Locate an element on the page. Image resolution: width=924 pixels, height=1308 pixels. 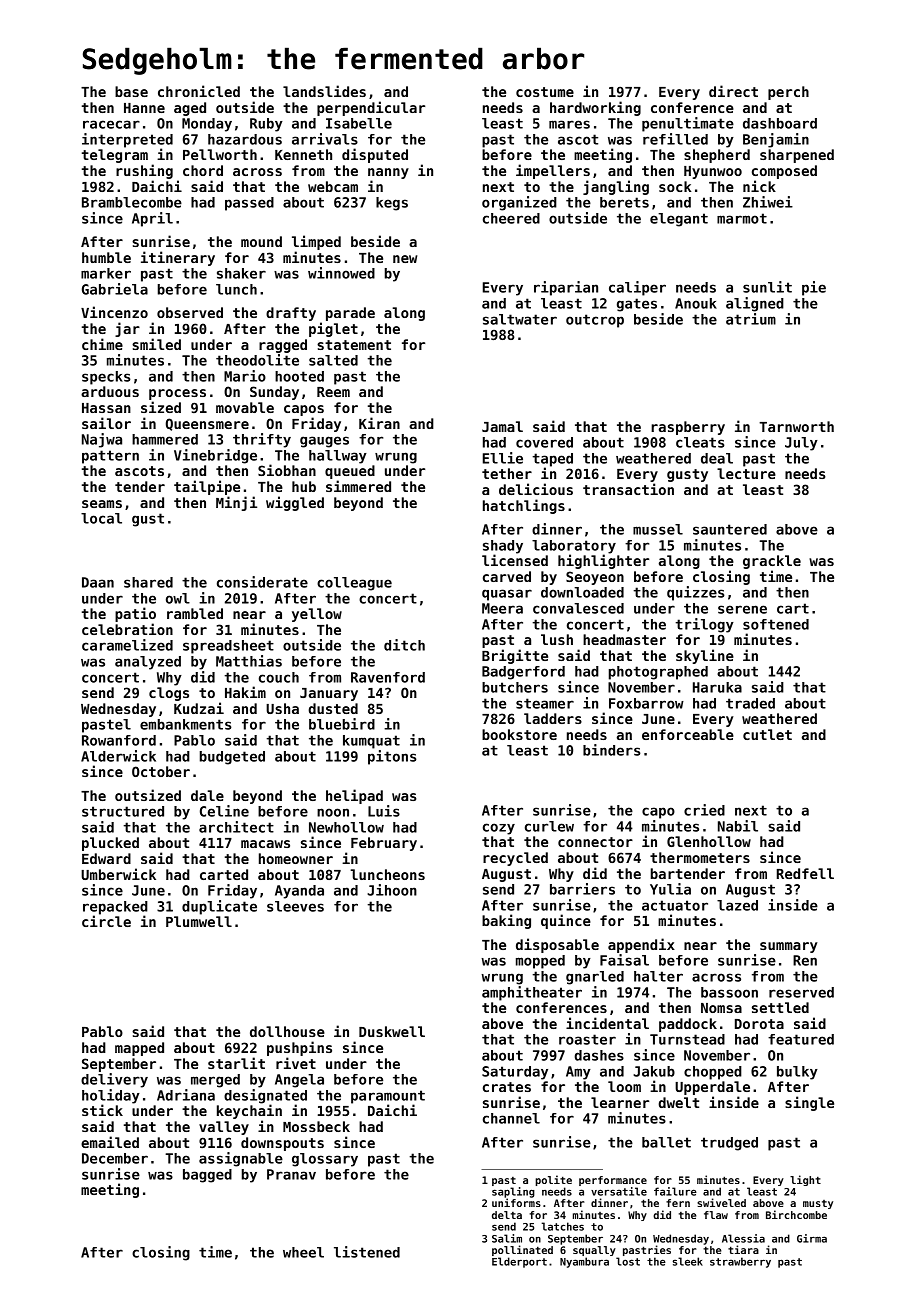
hardworking is located at coordinates (595, 108).
